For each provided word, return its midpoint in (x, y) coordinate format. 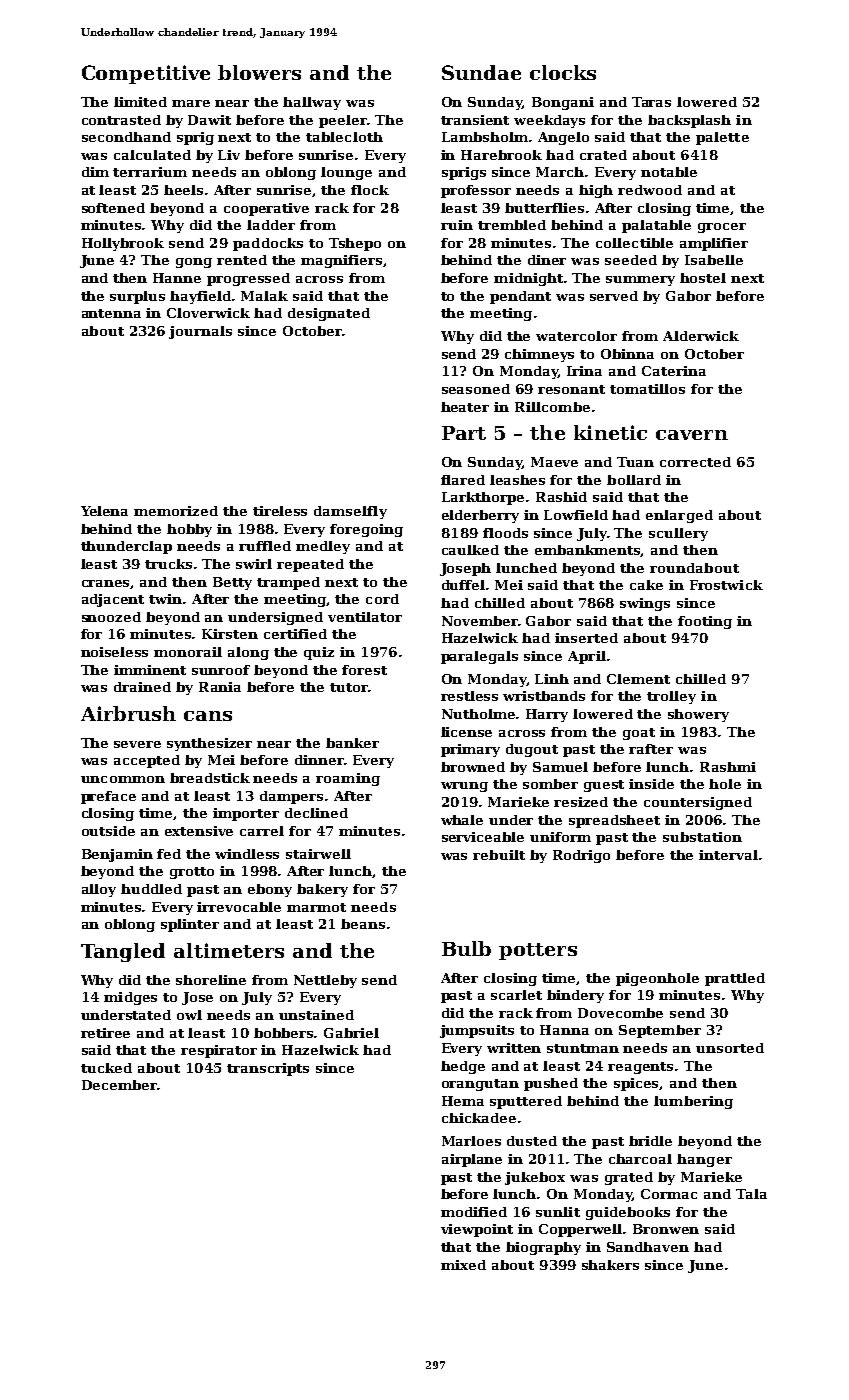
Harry (547, 715)
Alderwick (701, 336)
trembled (512, 225)
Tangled (123, 952)
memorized (176, 511)
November (480, 621)
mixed (463, 1265)
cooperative (266, 209)
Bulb (466, 948)
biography (543, 1248)
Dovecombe (620, 1013)
